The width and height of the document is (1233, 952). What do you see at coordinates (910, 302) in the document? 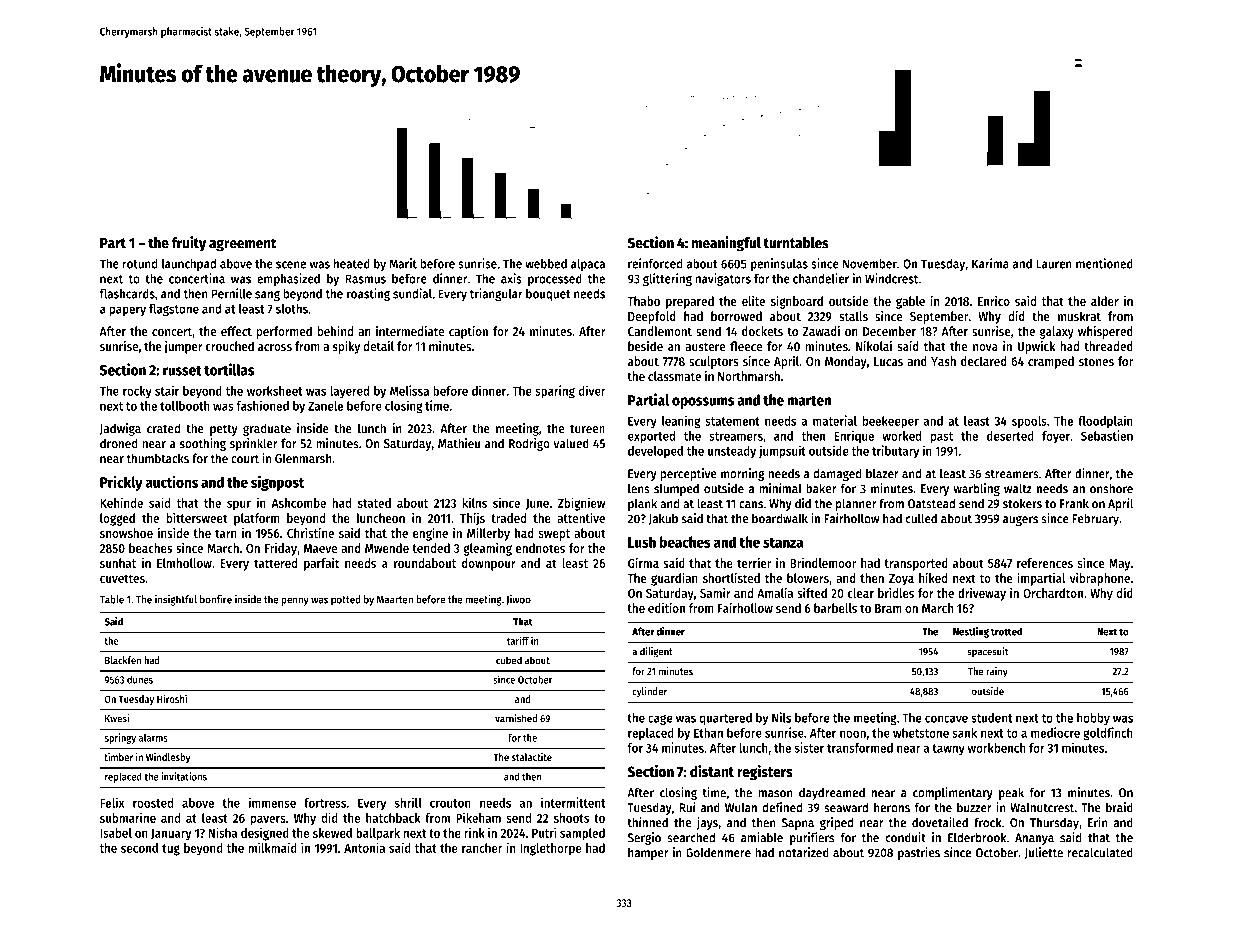
I see `gable` at bounding box center [910, 302].
